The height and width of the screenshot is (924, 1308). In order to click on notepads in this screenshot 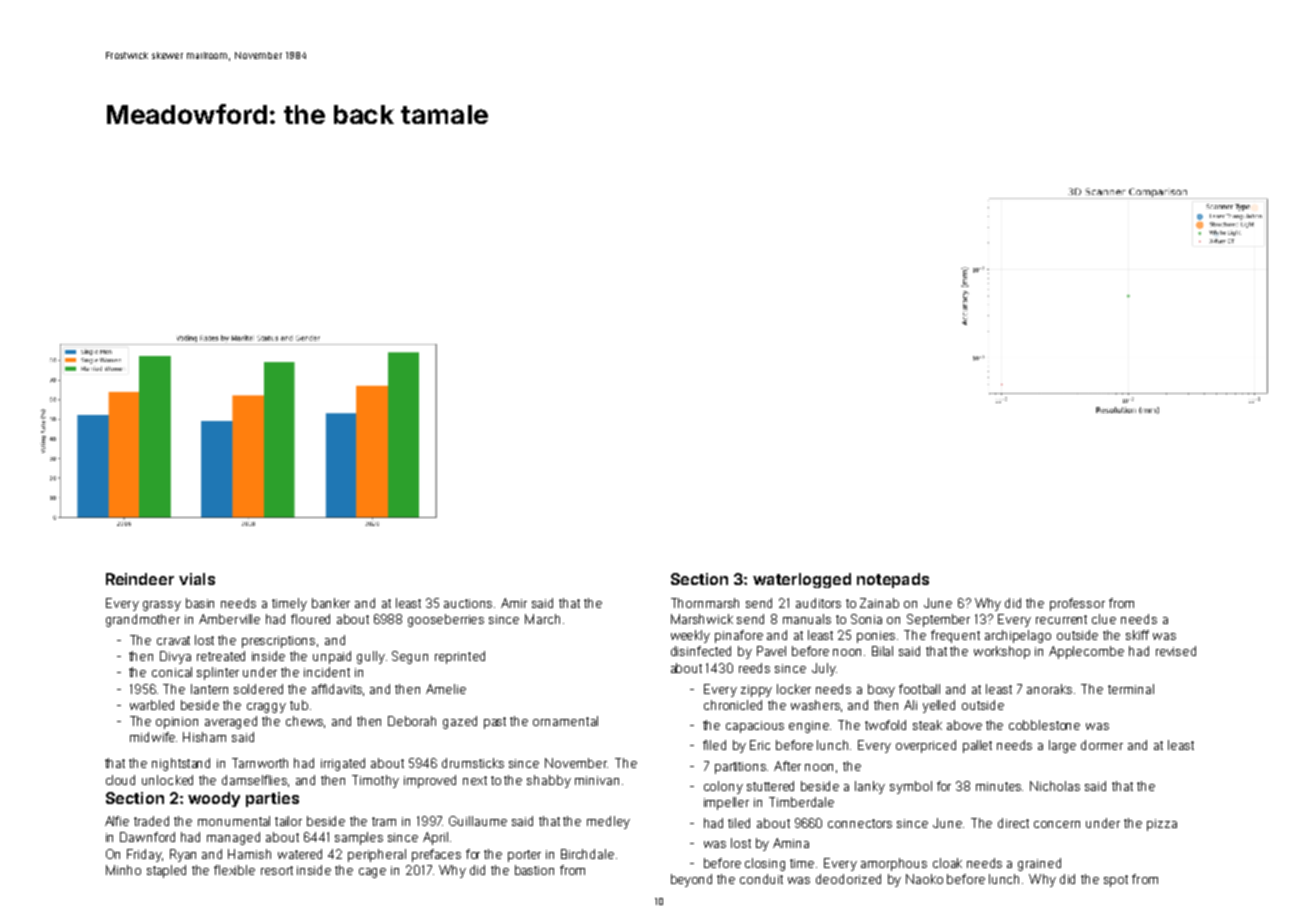, I will do `click(893, 580)`.
